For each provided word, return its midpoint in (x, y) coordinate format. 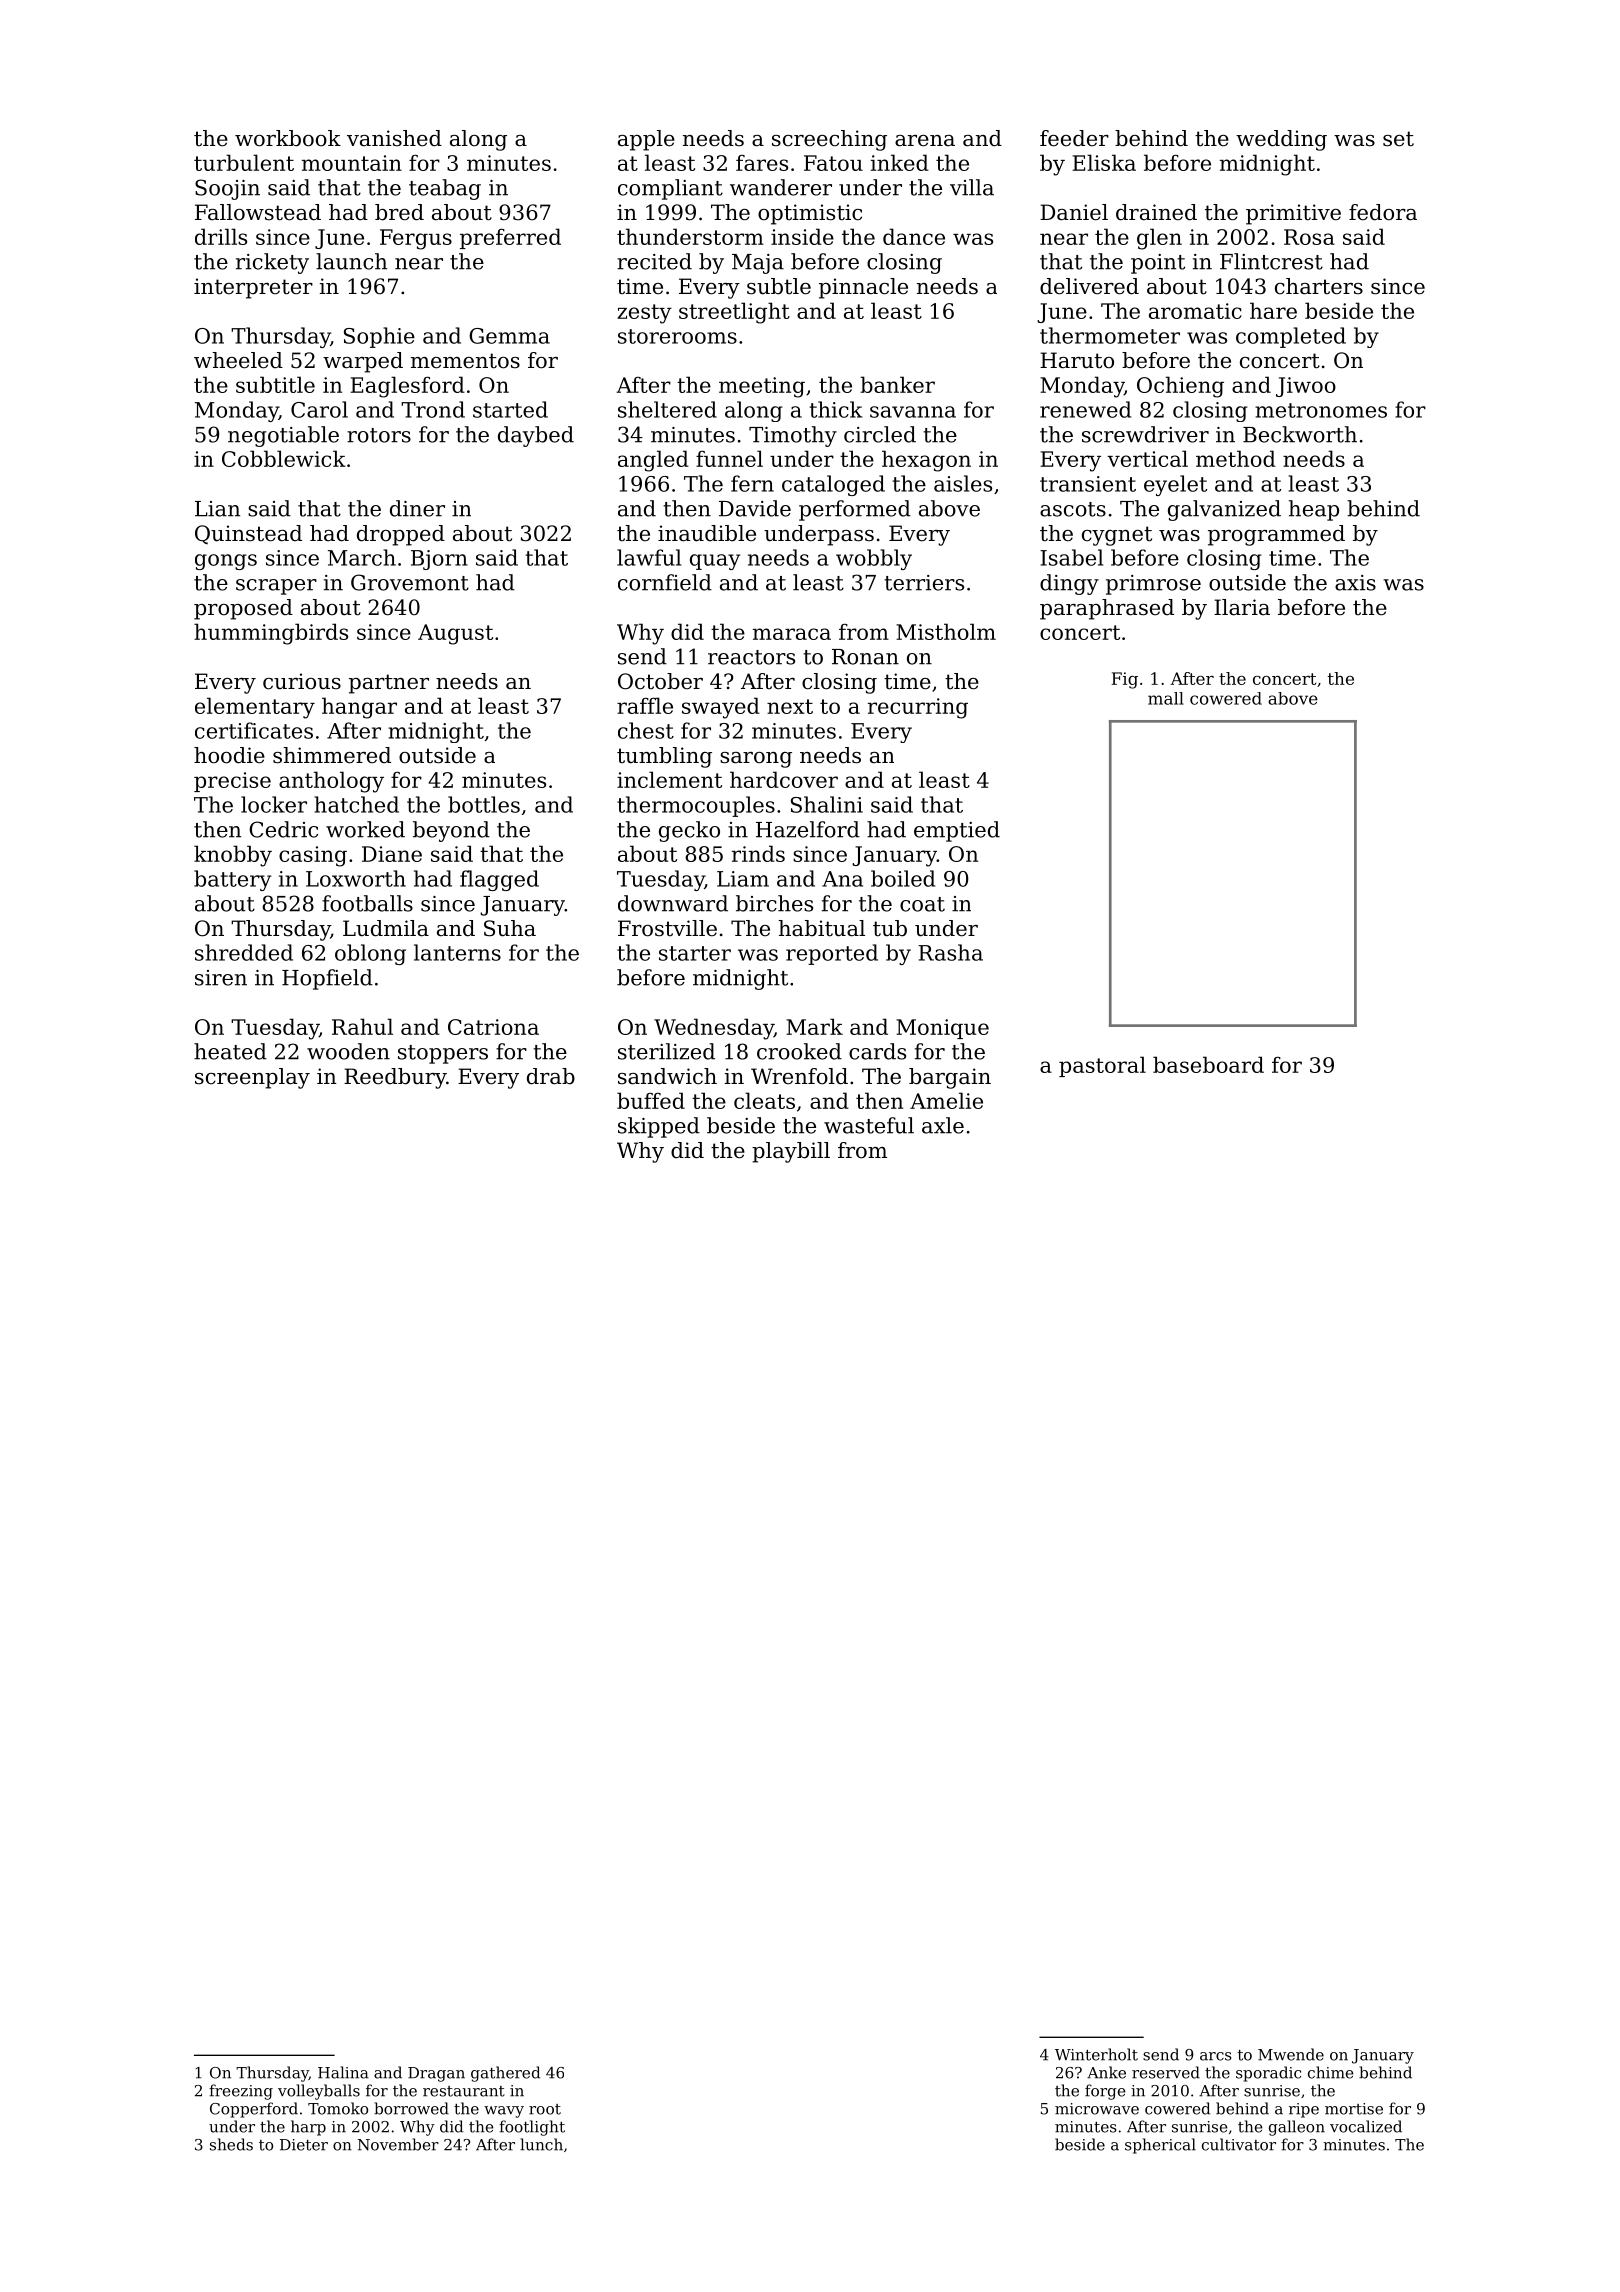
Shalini (827, 804)
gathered (505, 2074)
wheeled (238, 360)
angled (653, 461)
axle (943, 1125)
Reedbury (395, 1078)
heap (1314, 510)
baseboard (1208, 1064)
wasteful (869, 1125)
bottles (484, 804)
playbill (791, 1152)
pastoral (1102, 1066)
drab (551, 1076)
